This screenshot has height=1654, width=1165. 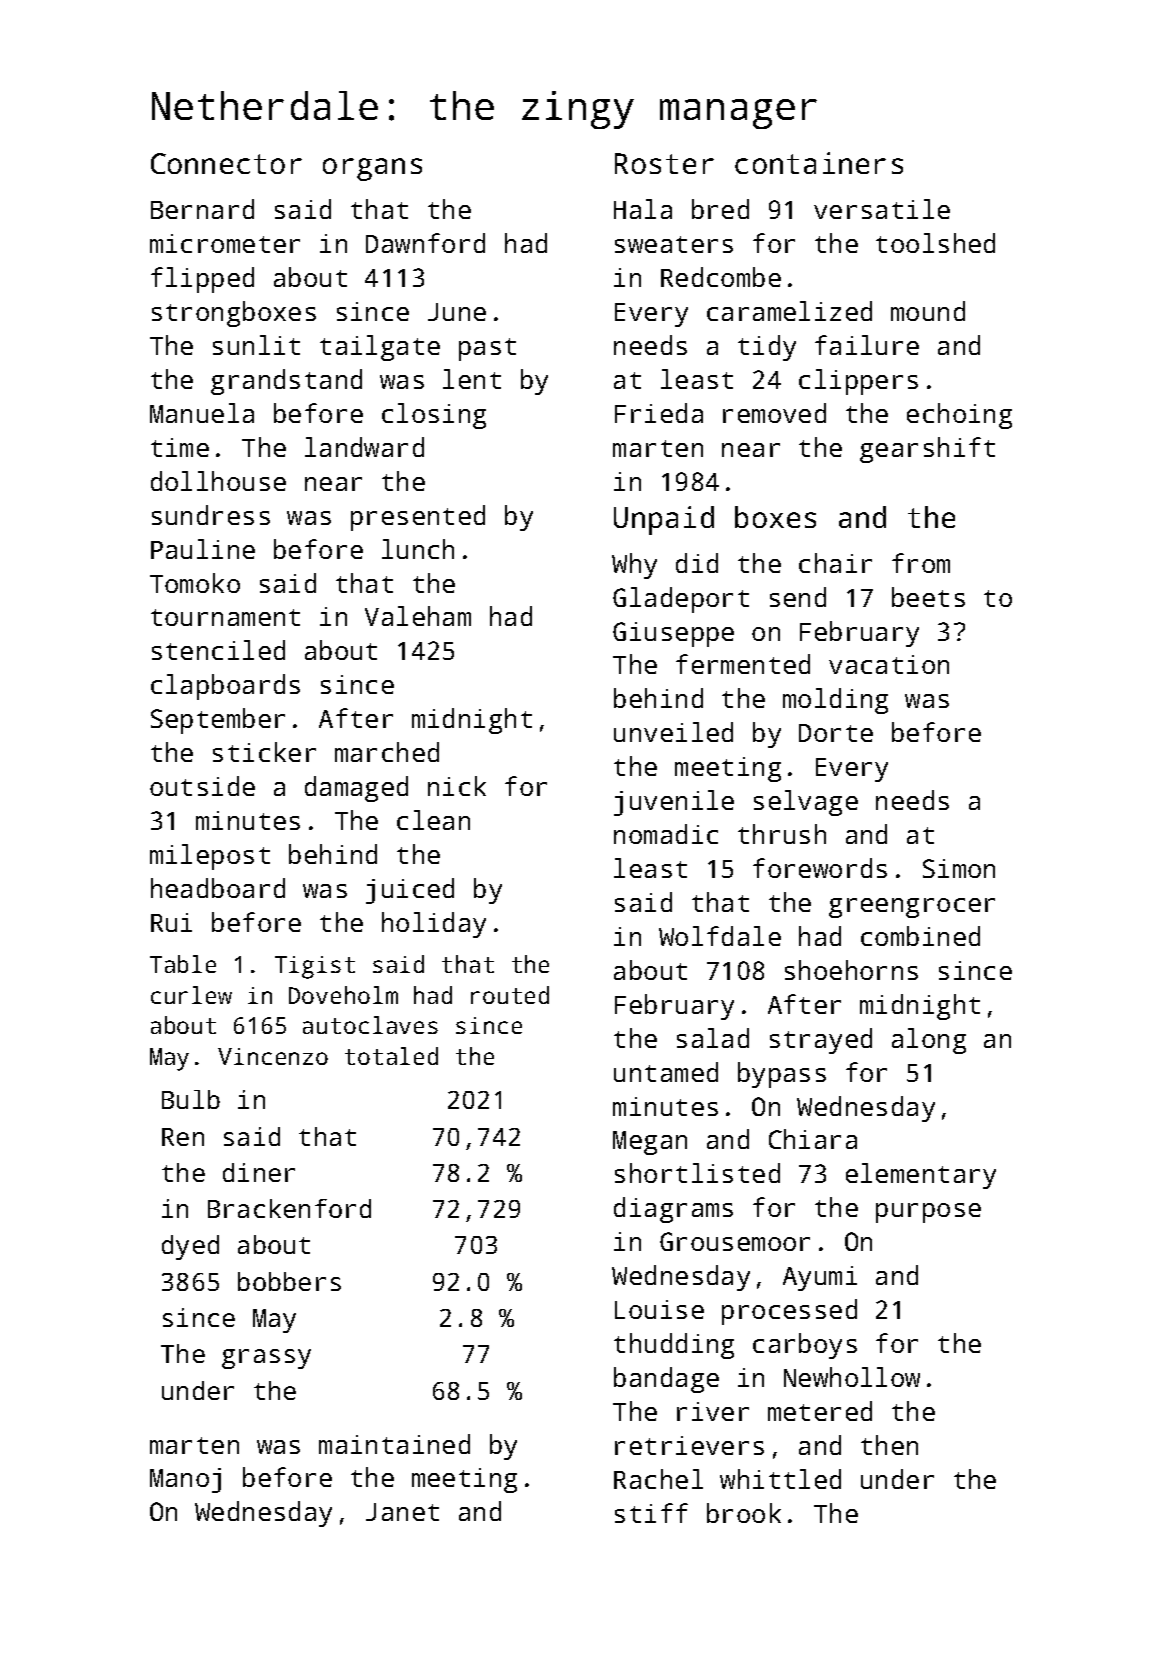 I want to click on stiff, so click(x=651, y=1513).
